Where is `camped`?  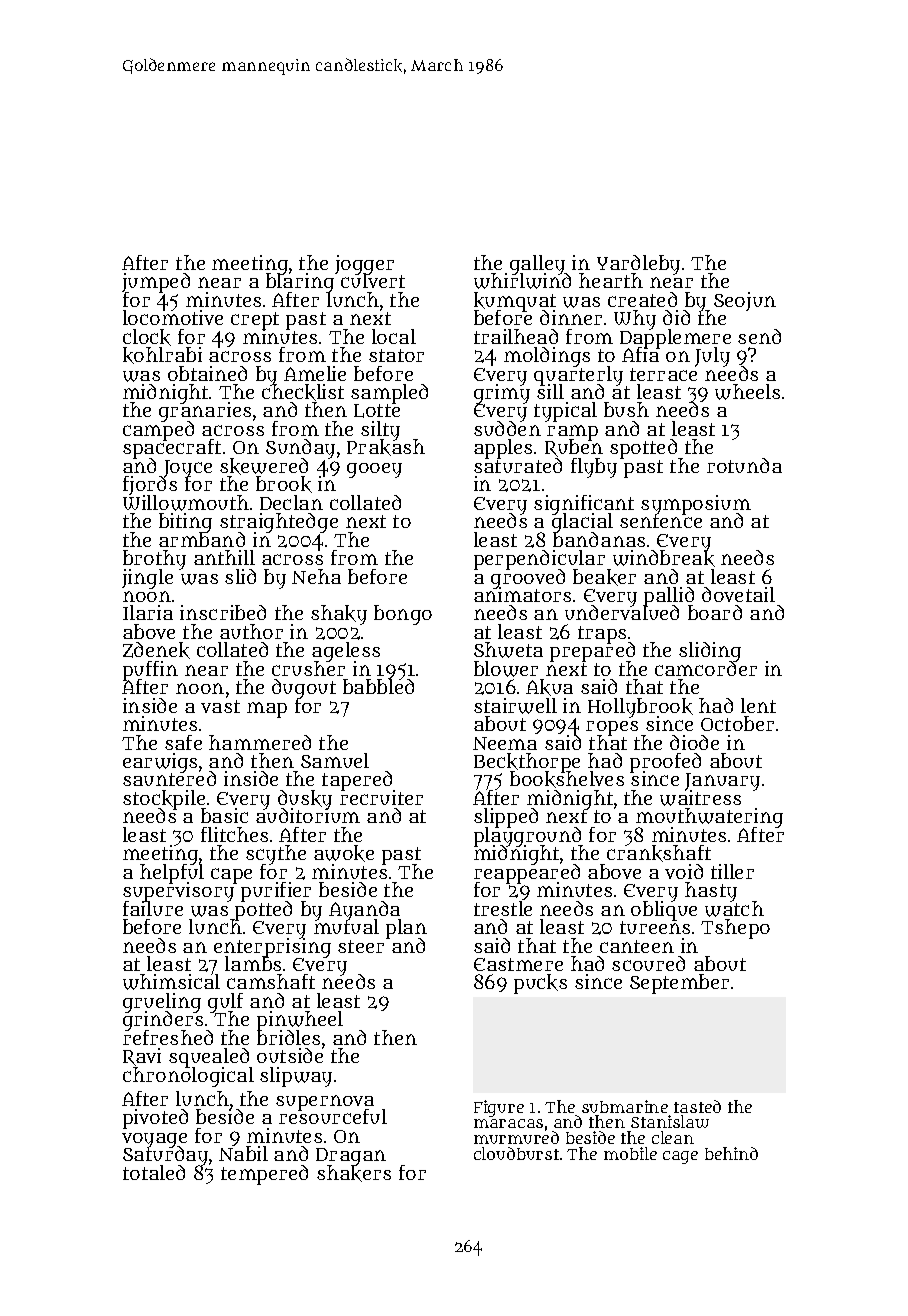
camped is located at coordinates (158, 431).
